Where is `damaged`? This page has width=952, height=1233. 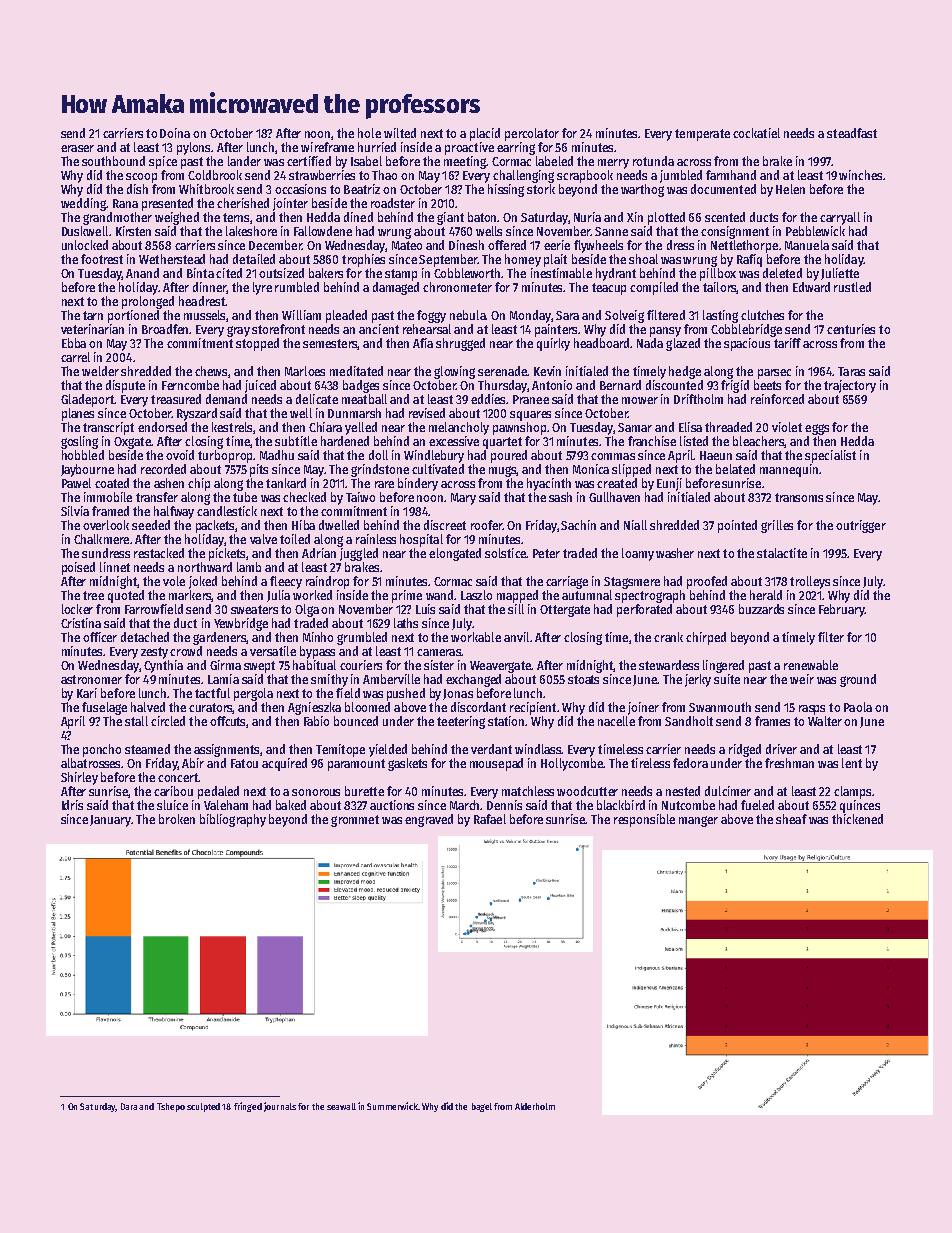
damaged is located at coordinates (396, 288).
